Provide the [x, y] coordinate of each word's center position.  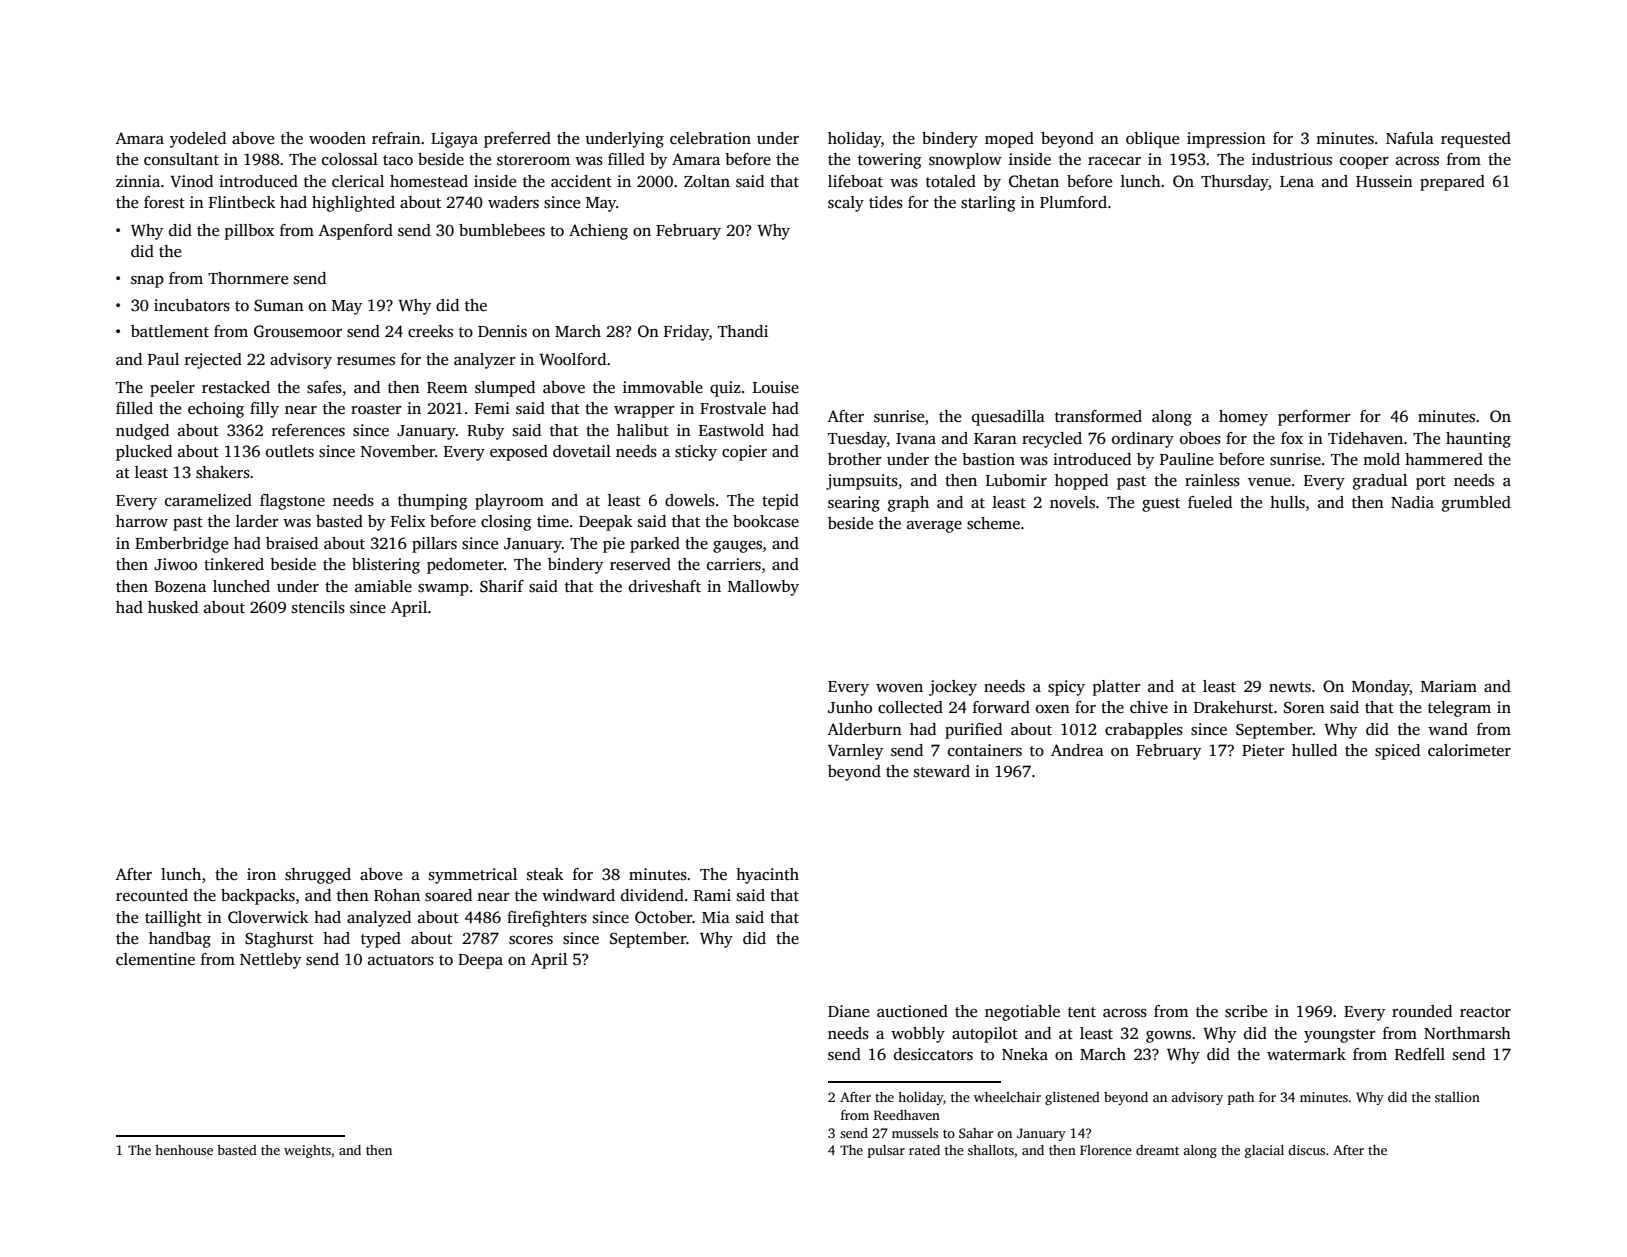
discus [1306, 1150]
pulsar [886, 1151]
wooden [337, 138]
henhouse [184, 1150]
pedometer [465, 566]
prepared [1452, 183]
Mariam [1449, 686]
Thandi [743, 331]
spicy [1066, 688]
